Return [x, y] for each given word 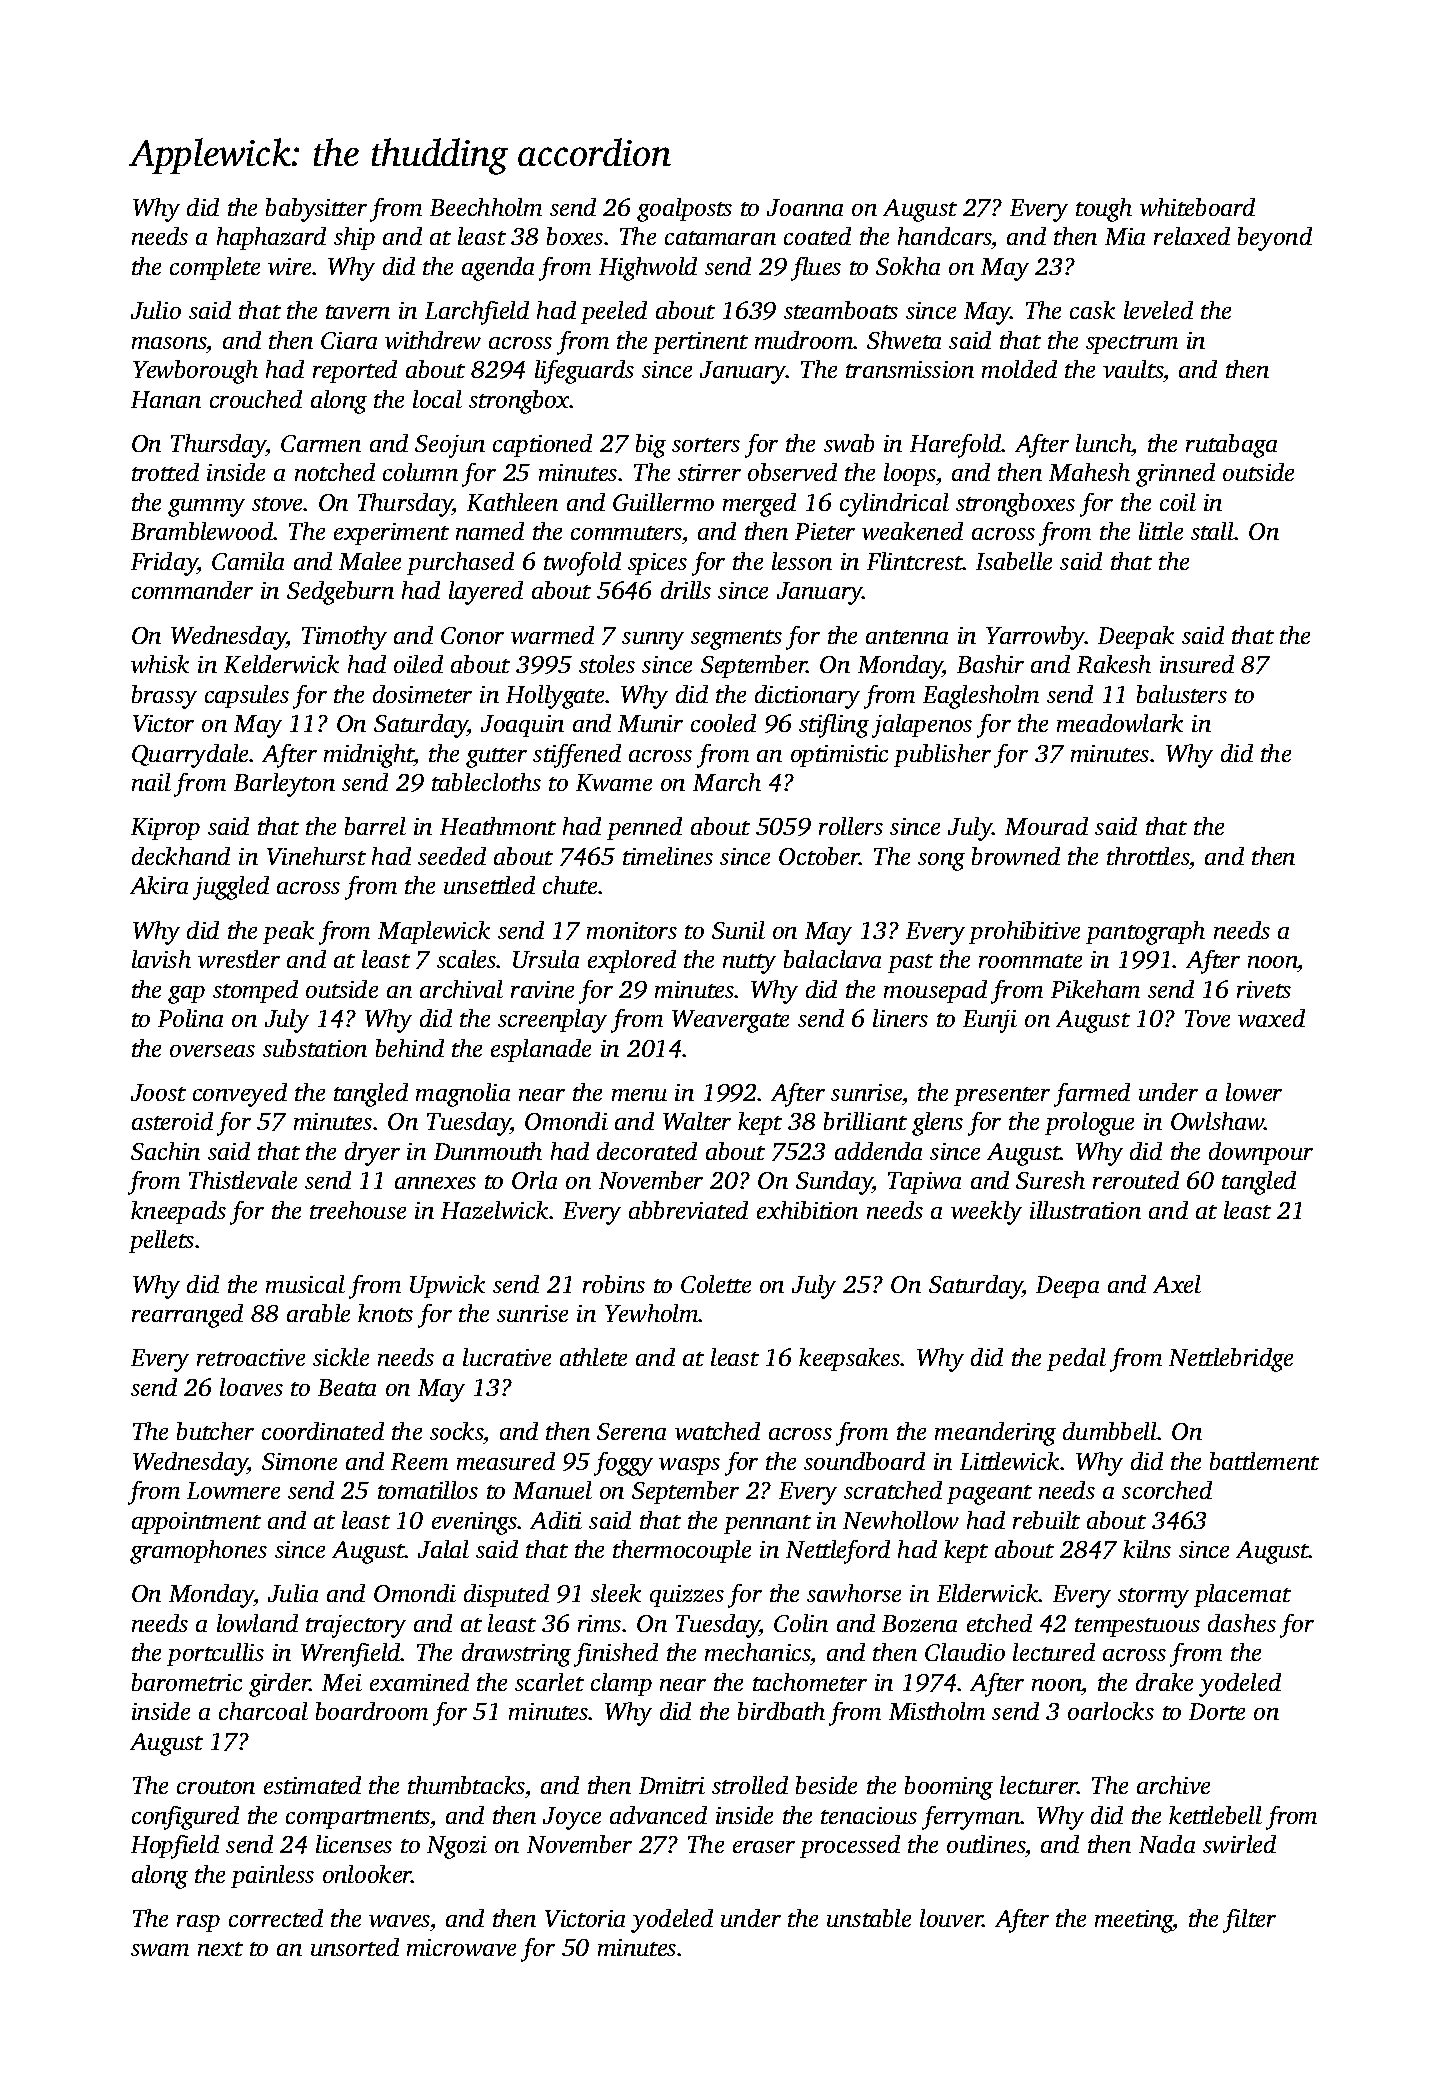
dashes [1242, 1623]
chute [570, 885]
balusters [1182, 694]
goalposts [684, 210]
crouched [256, 399]
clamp [621, 1684]
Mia [1125, 236]
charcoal [263, 1711]
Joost [158, 1092]
